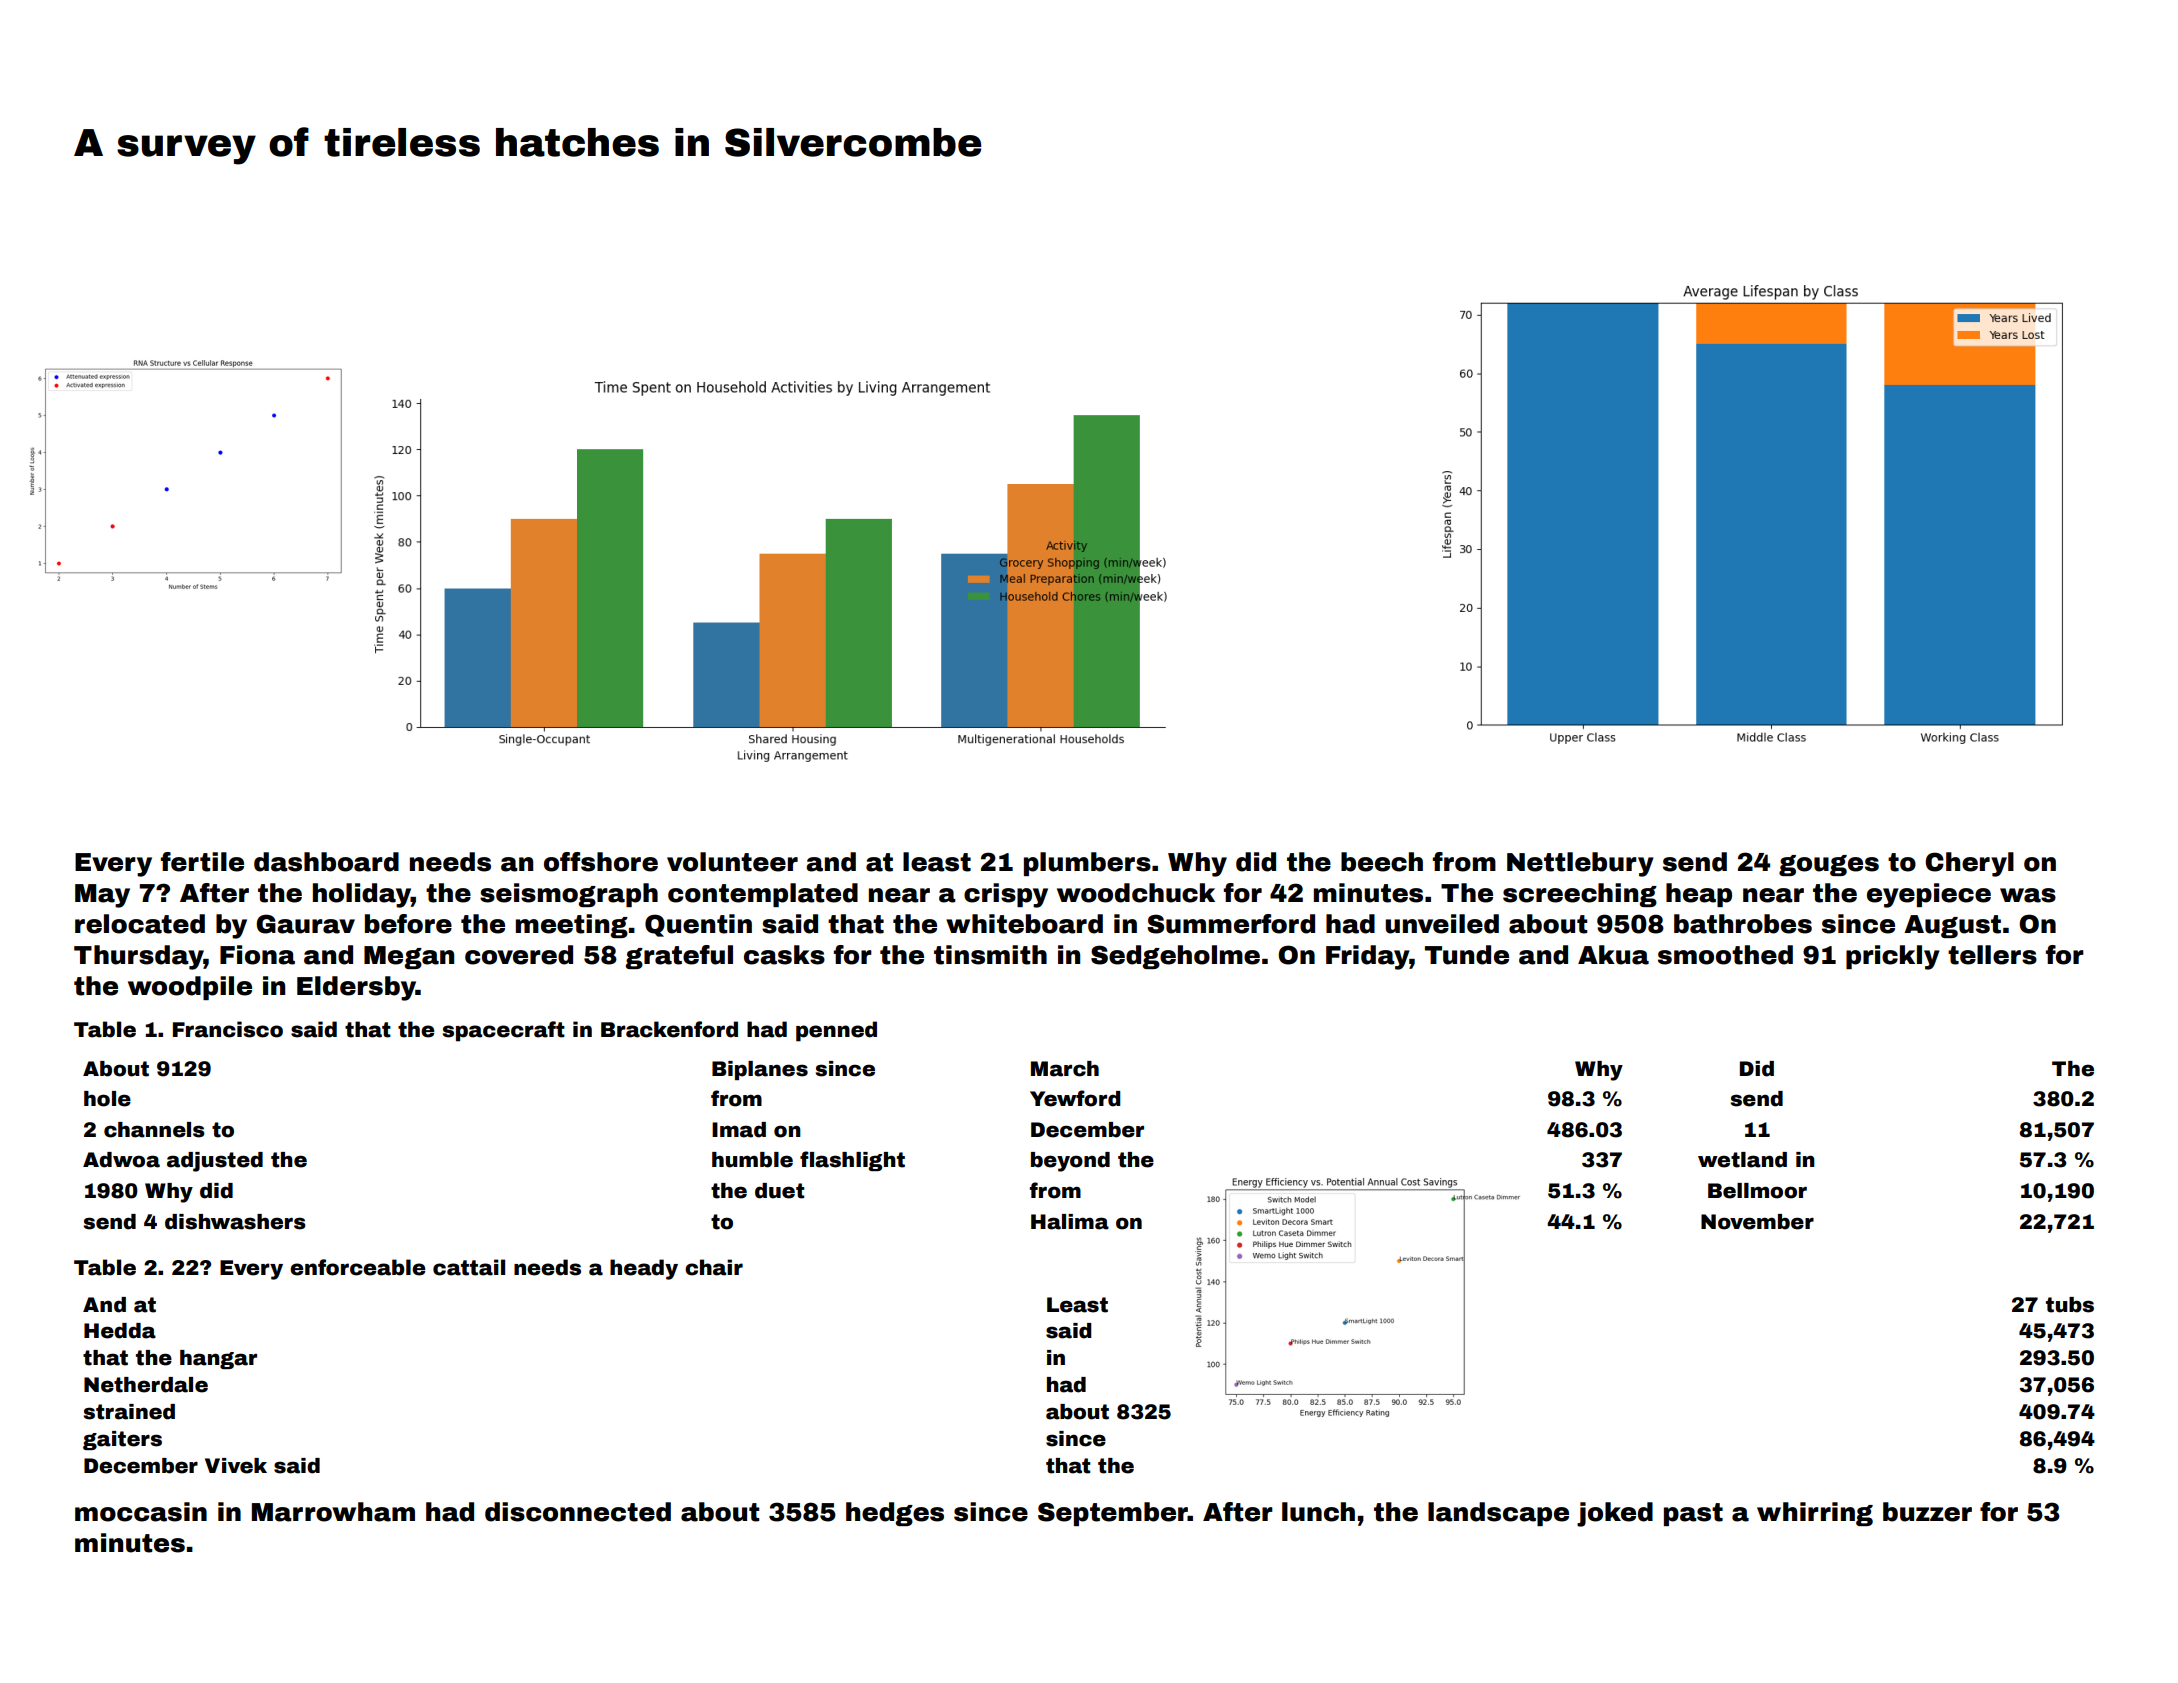  I want to click on Hedda, so click(120, 1331).
